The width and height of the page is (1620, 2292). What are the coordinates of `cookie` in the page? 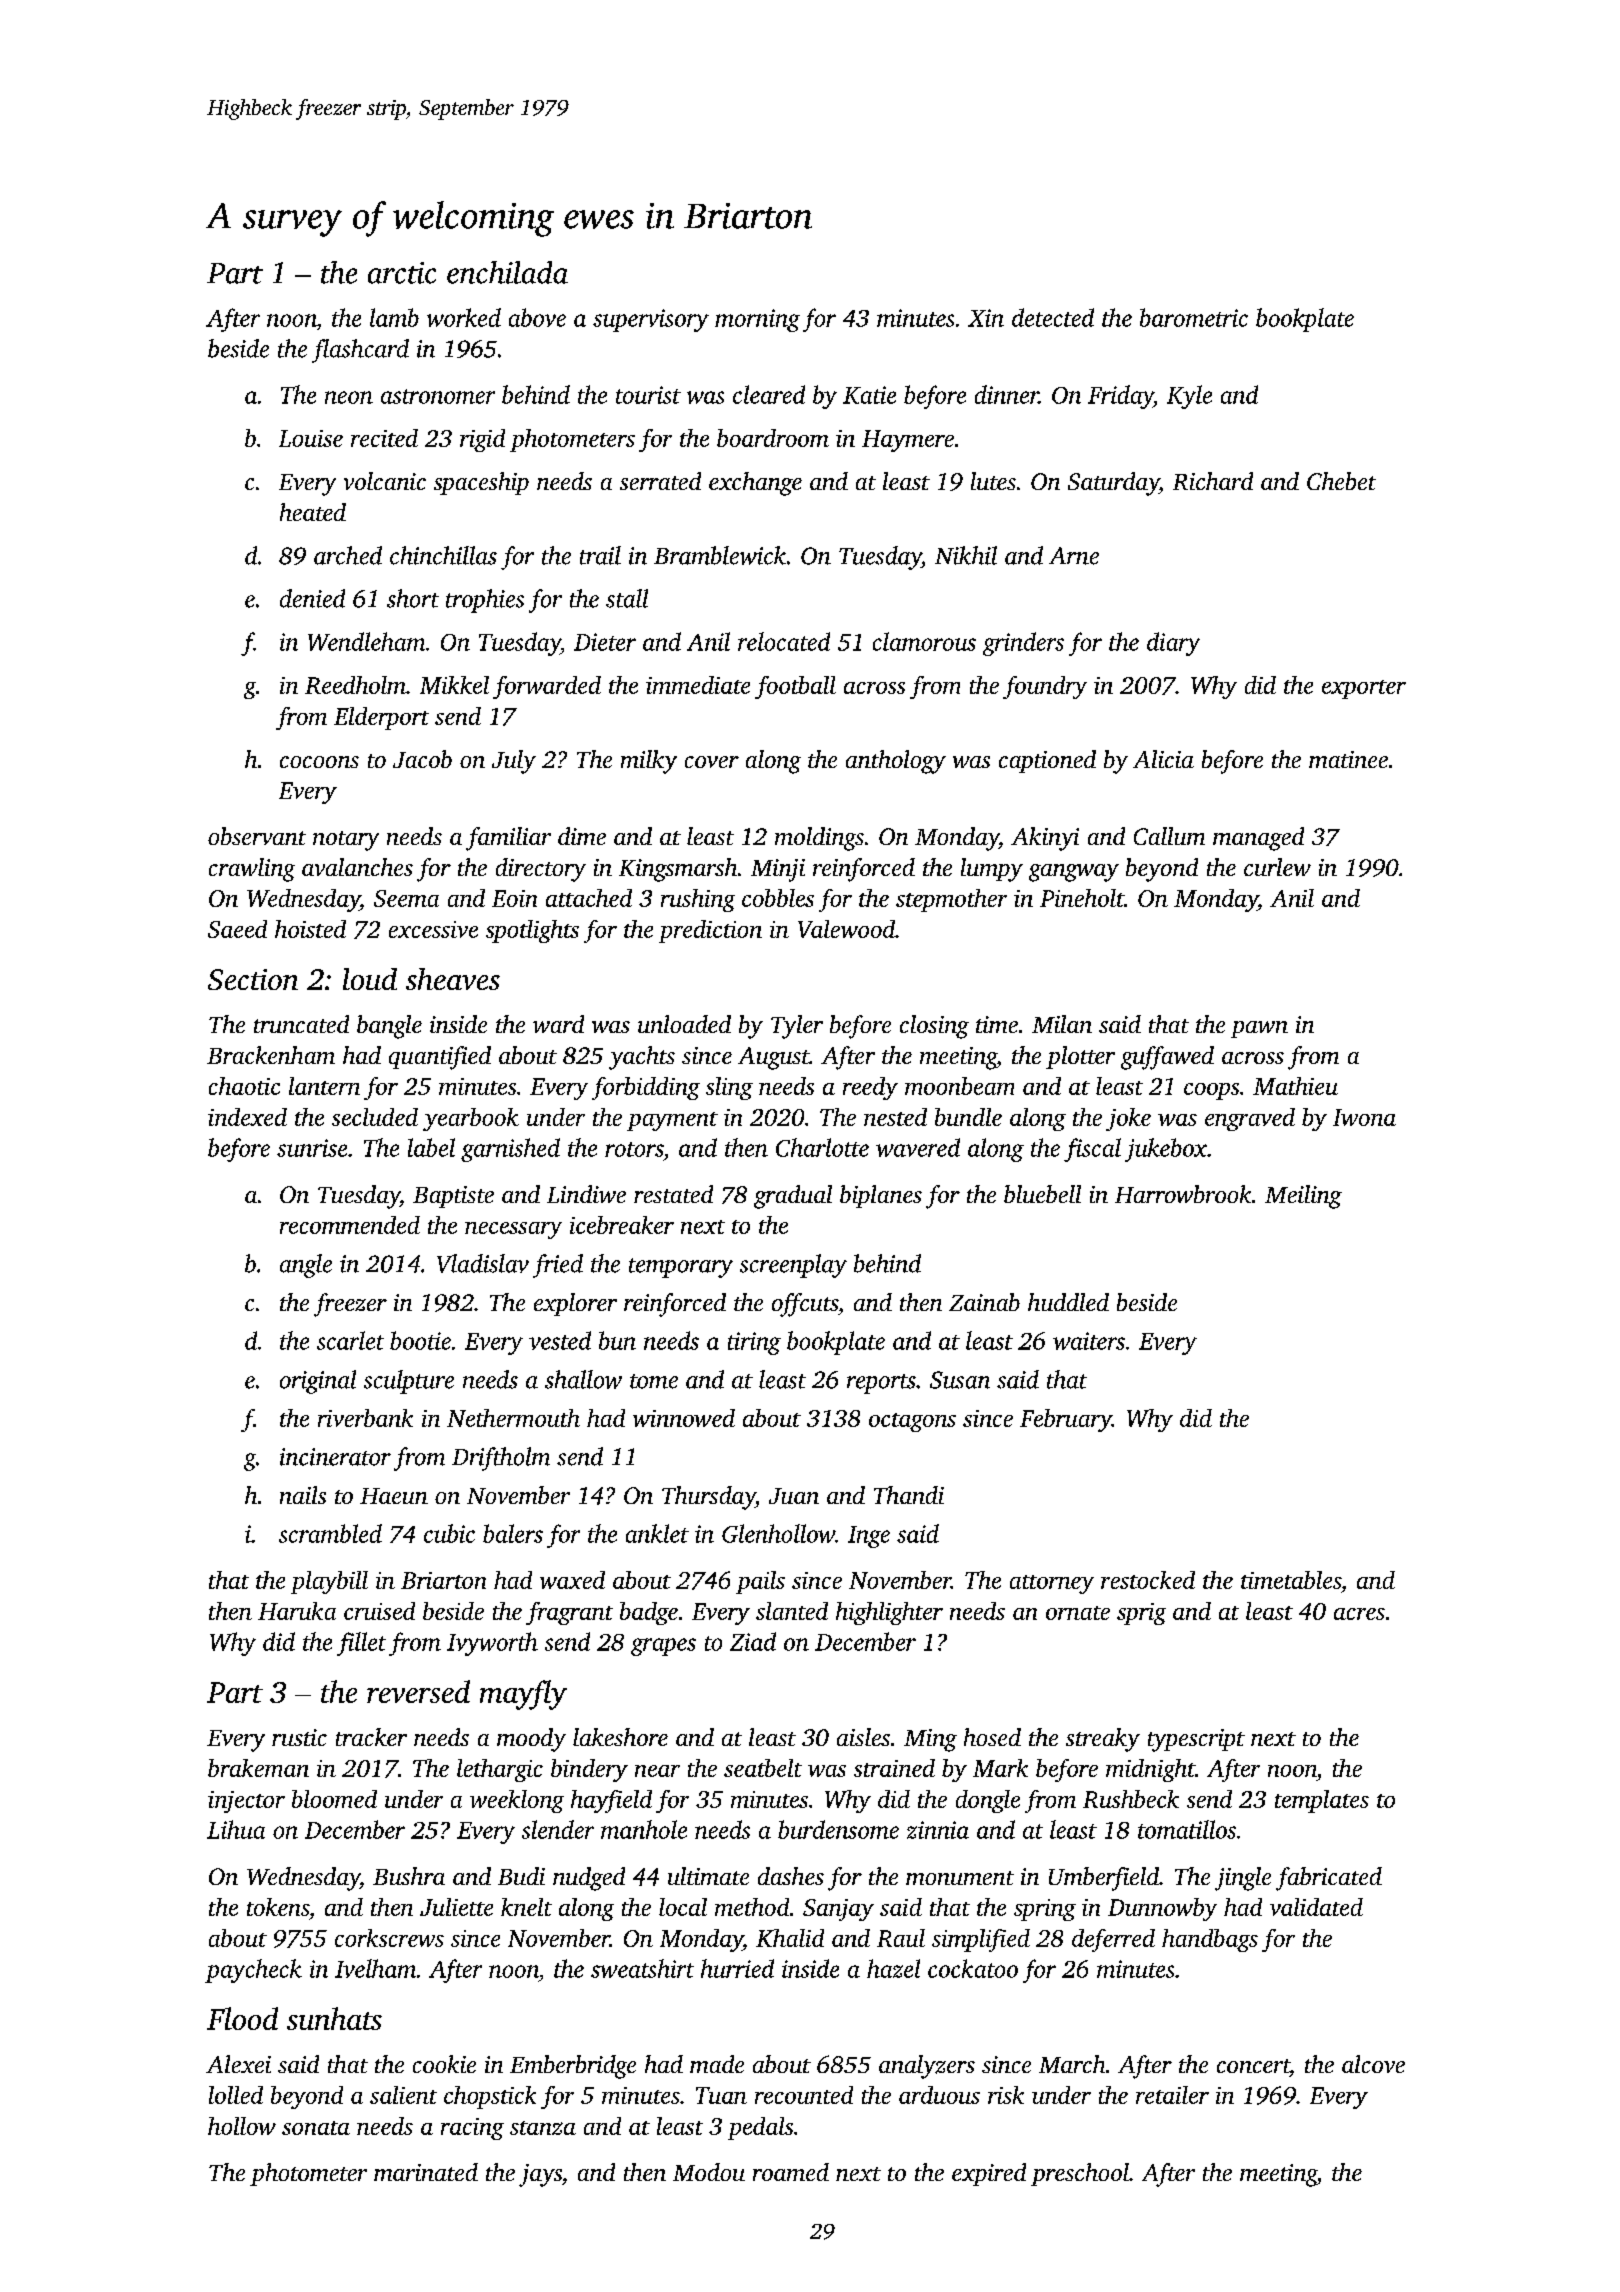 It's located at (444, 2064).
